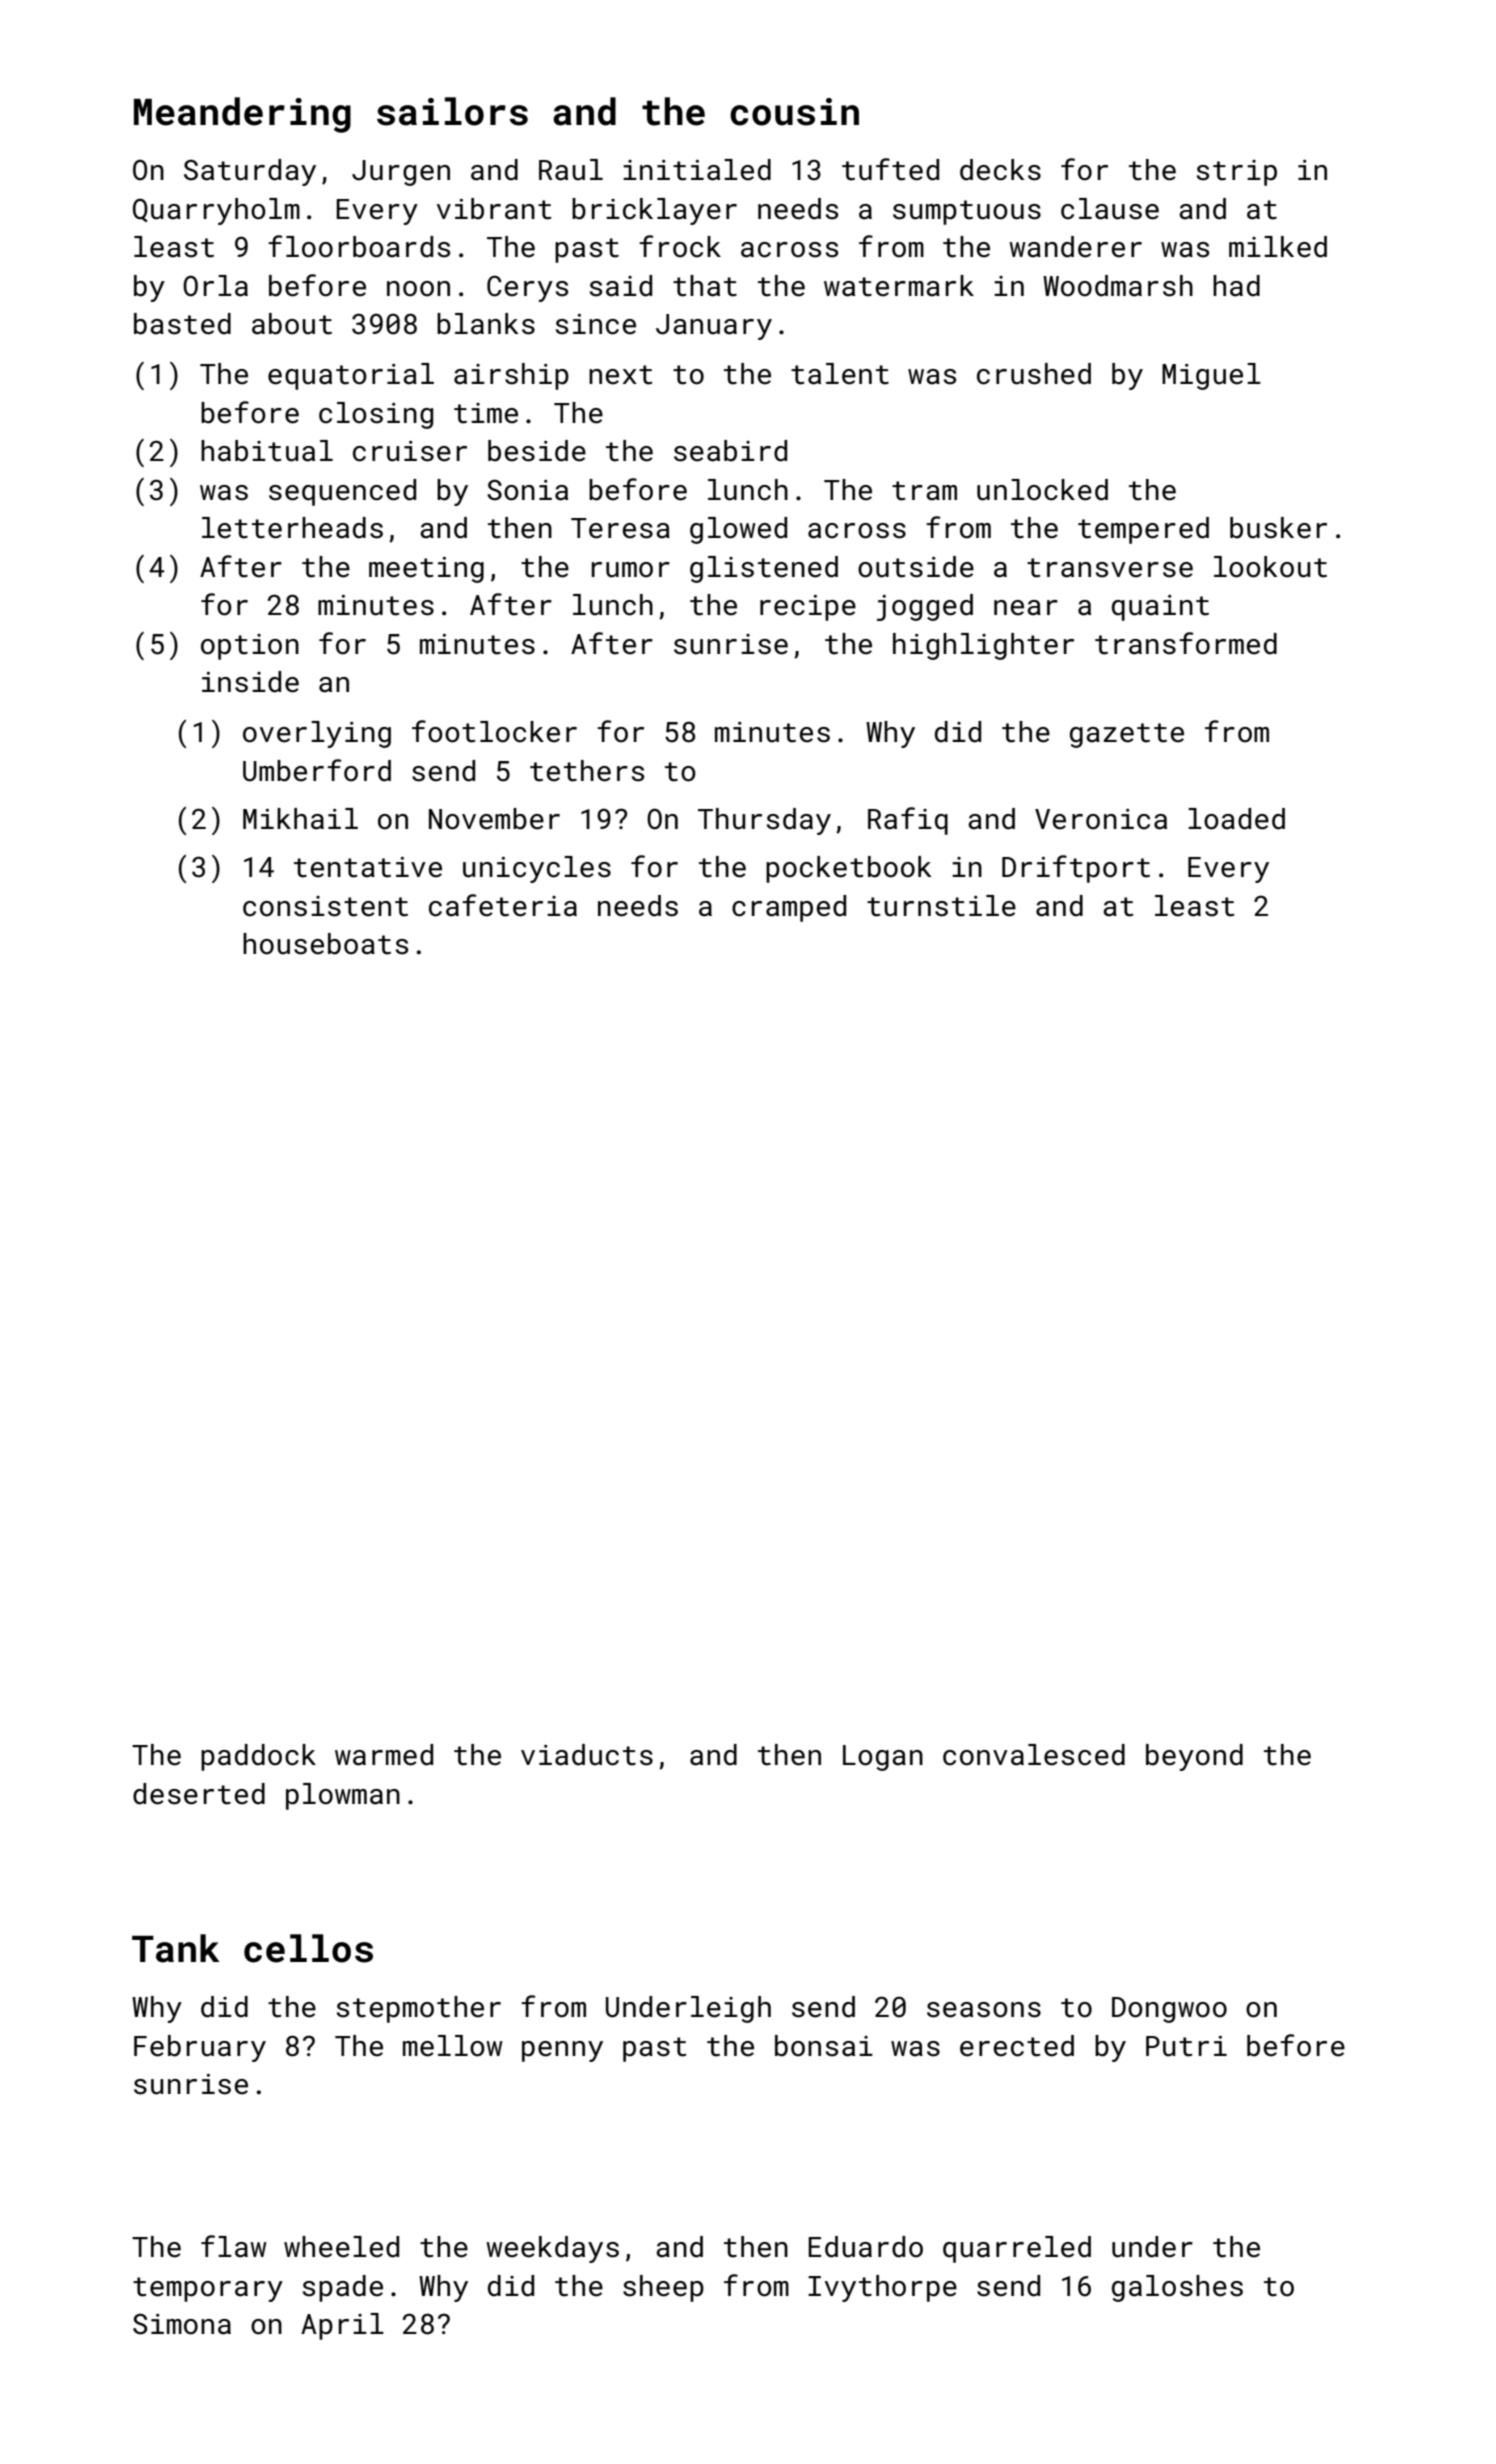  What do you see at coordinates (452, 111) in the screenshot?
I see `sailors` at bounding box center [452, 111].
